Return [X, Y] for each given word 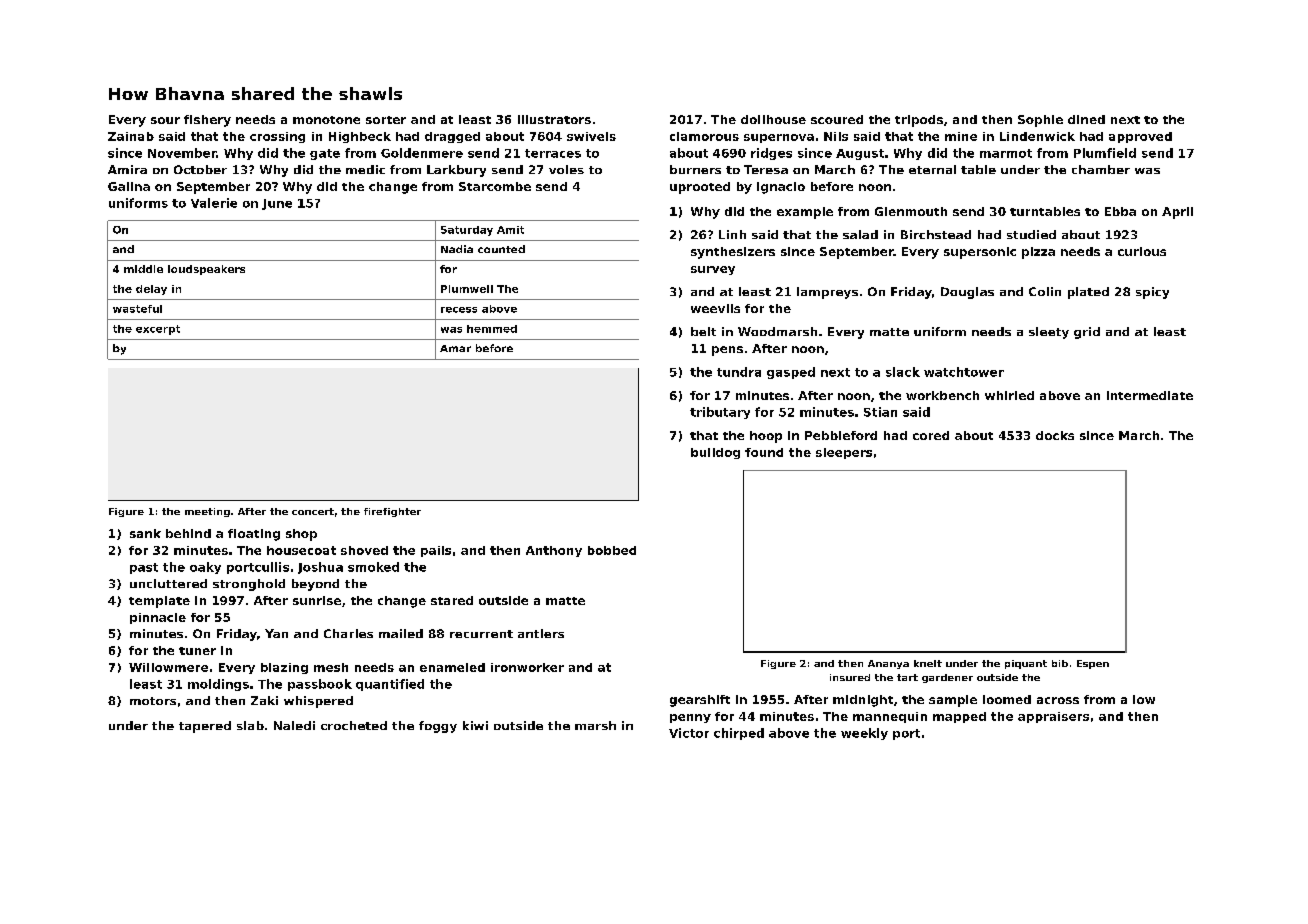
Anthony [554, 551]
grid [1087, 333]
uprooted [700, 188]
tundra [739, 372]
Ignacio [781, 188]
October [200, 169]
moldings [218, 685]
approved [1140, 137]
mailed [401, 633]
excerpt [158, 330]
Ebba [1120, 211]
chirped [739, 734]
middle [143, 269]
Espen [1093, 664]
